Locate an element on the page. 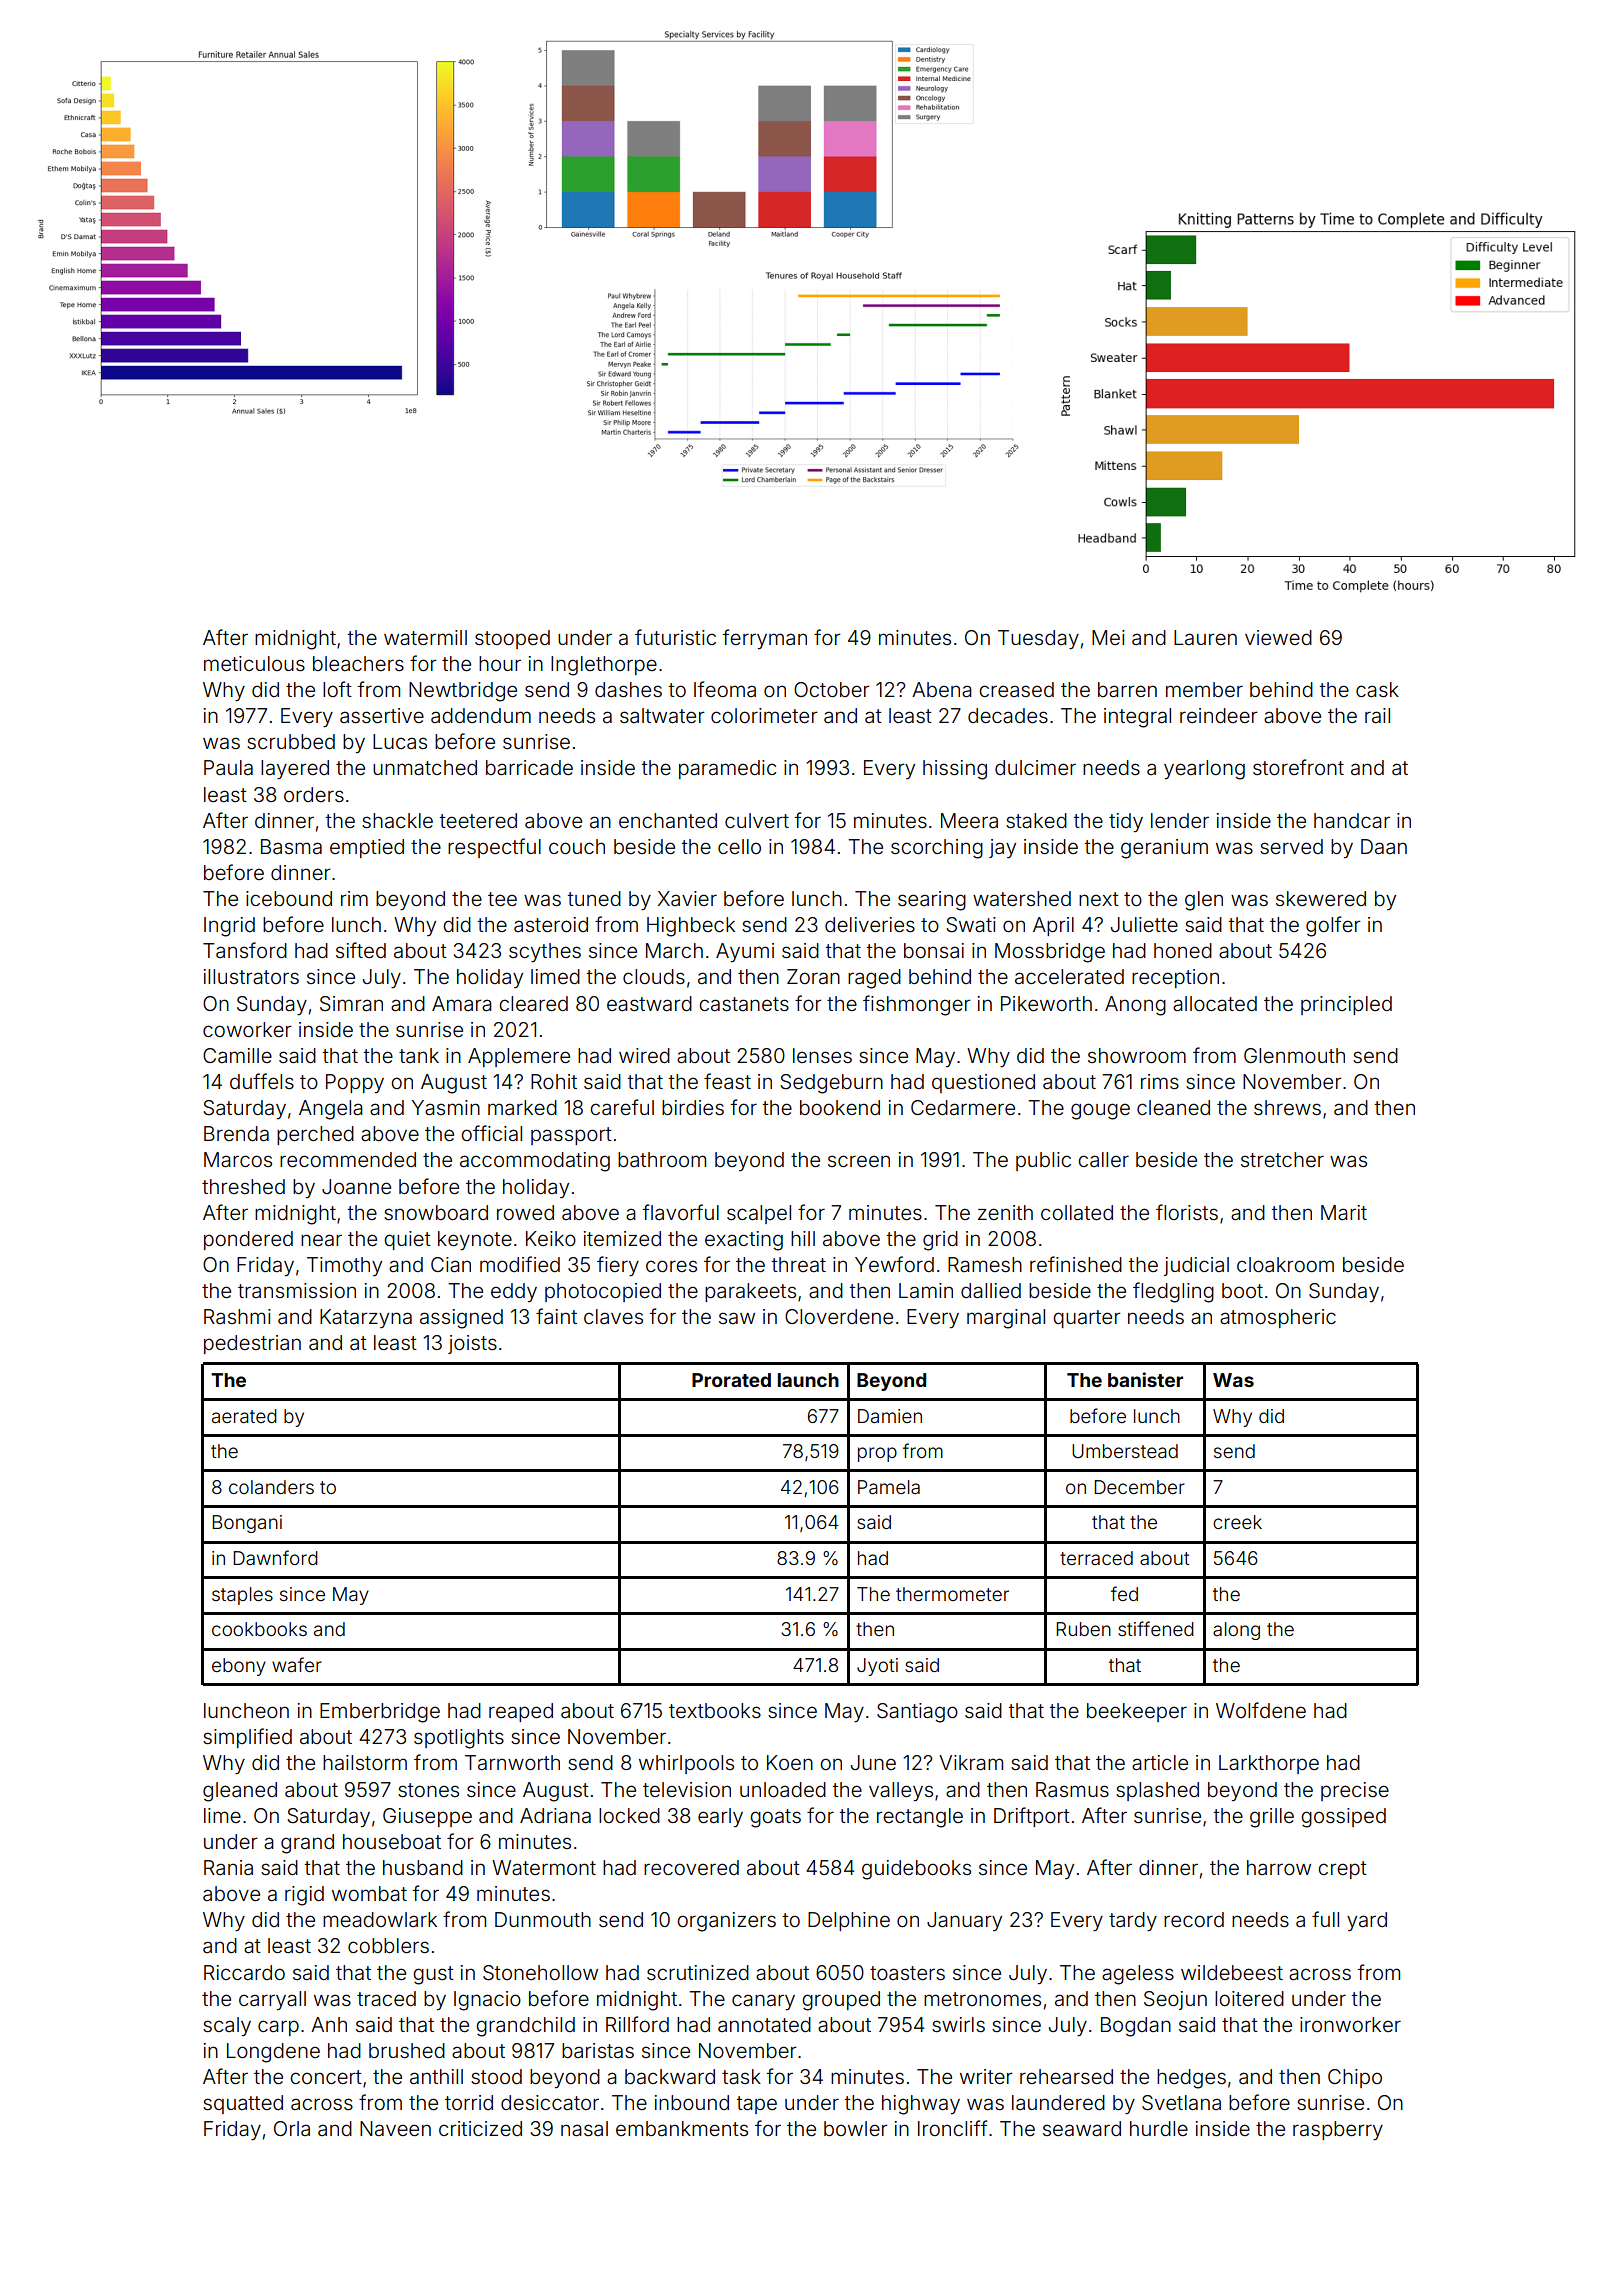 This image has width=1620, height=2292. Poppy is located at coordinates (355, 1083).
